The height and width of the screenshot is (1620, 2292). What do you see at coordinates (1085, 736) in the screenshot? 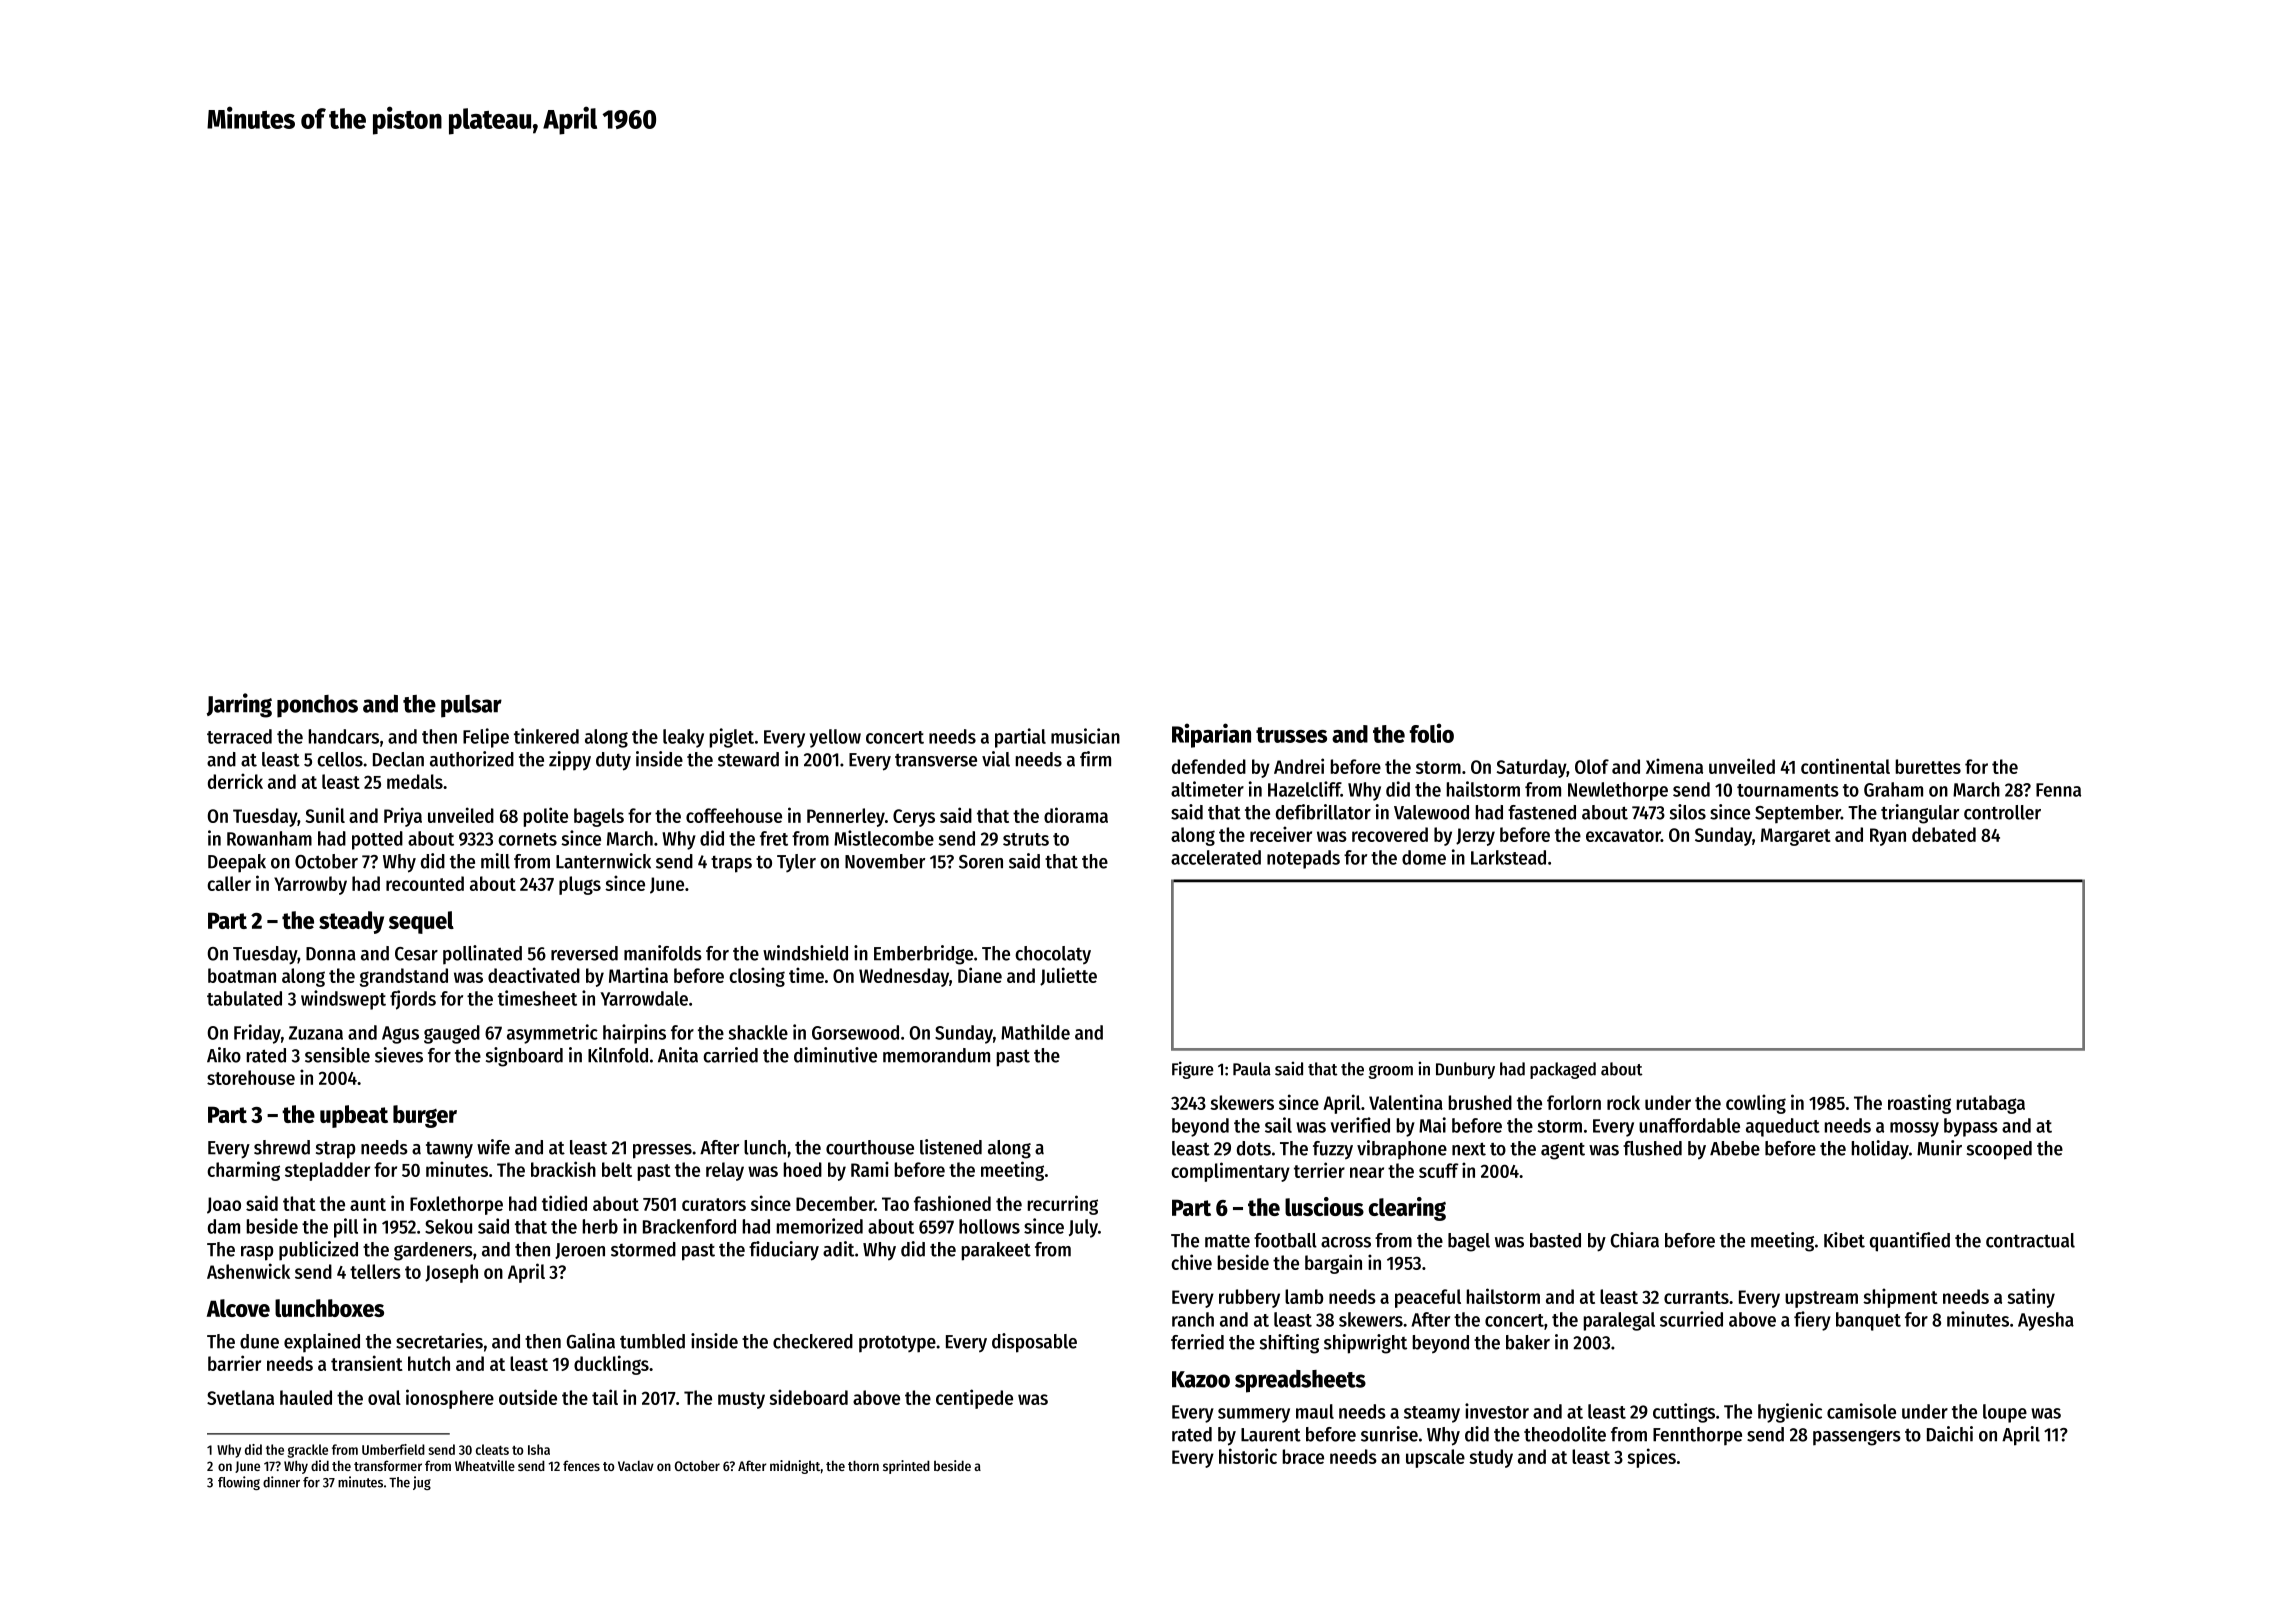
I see `musician` at bounding box center [1085, 736].
